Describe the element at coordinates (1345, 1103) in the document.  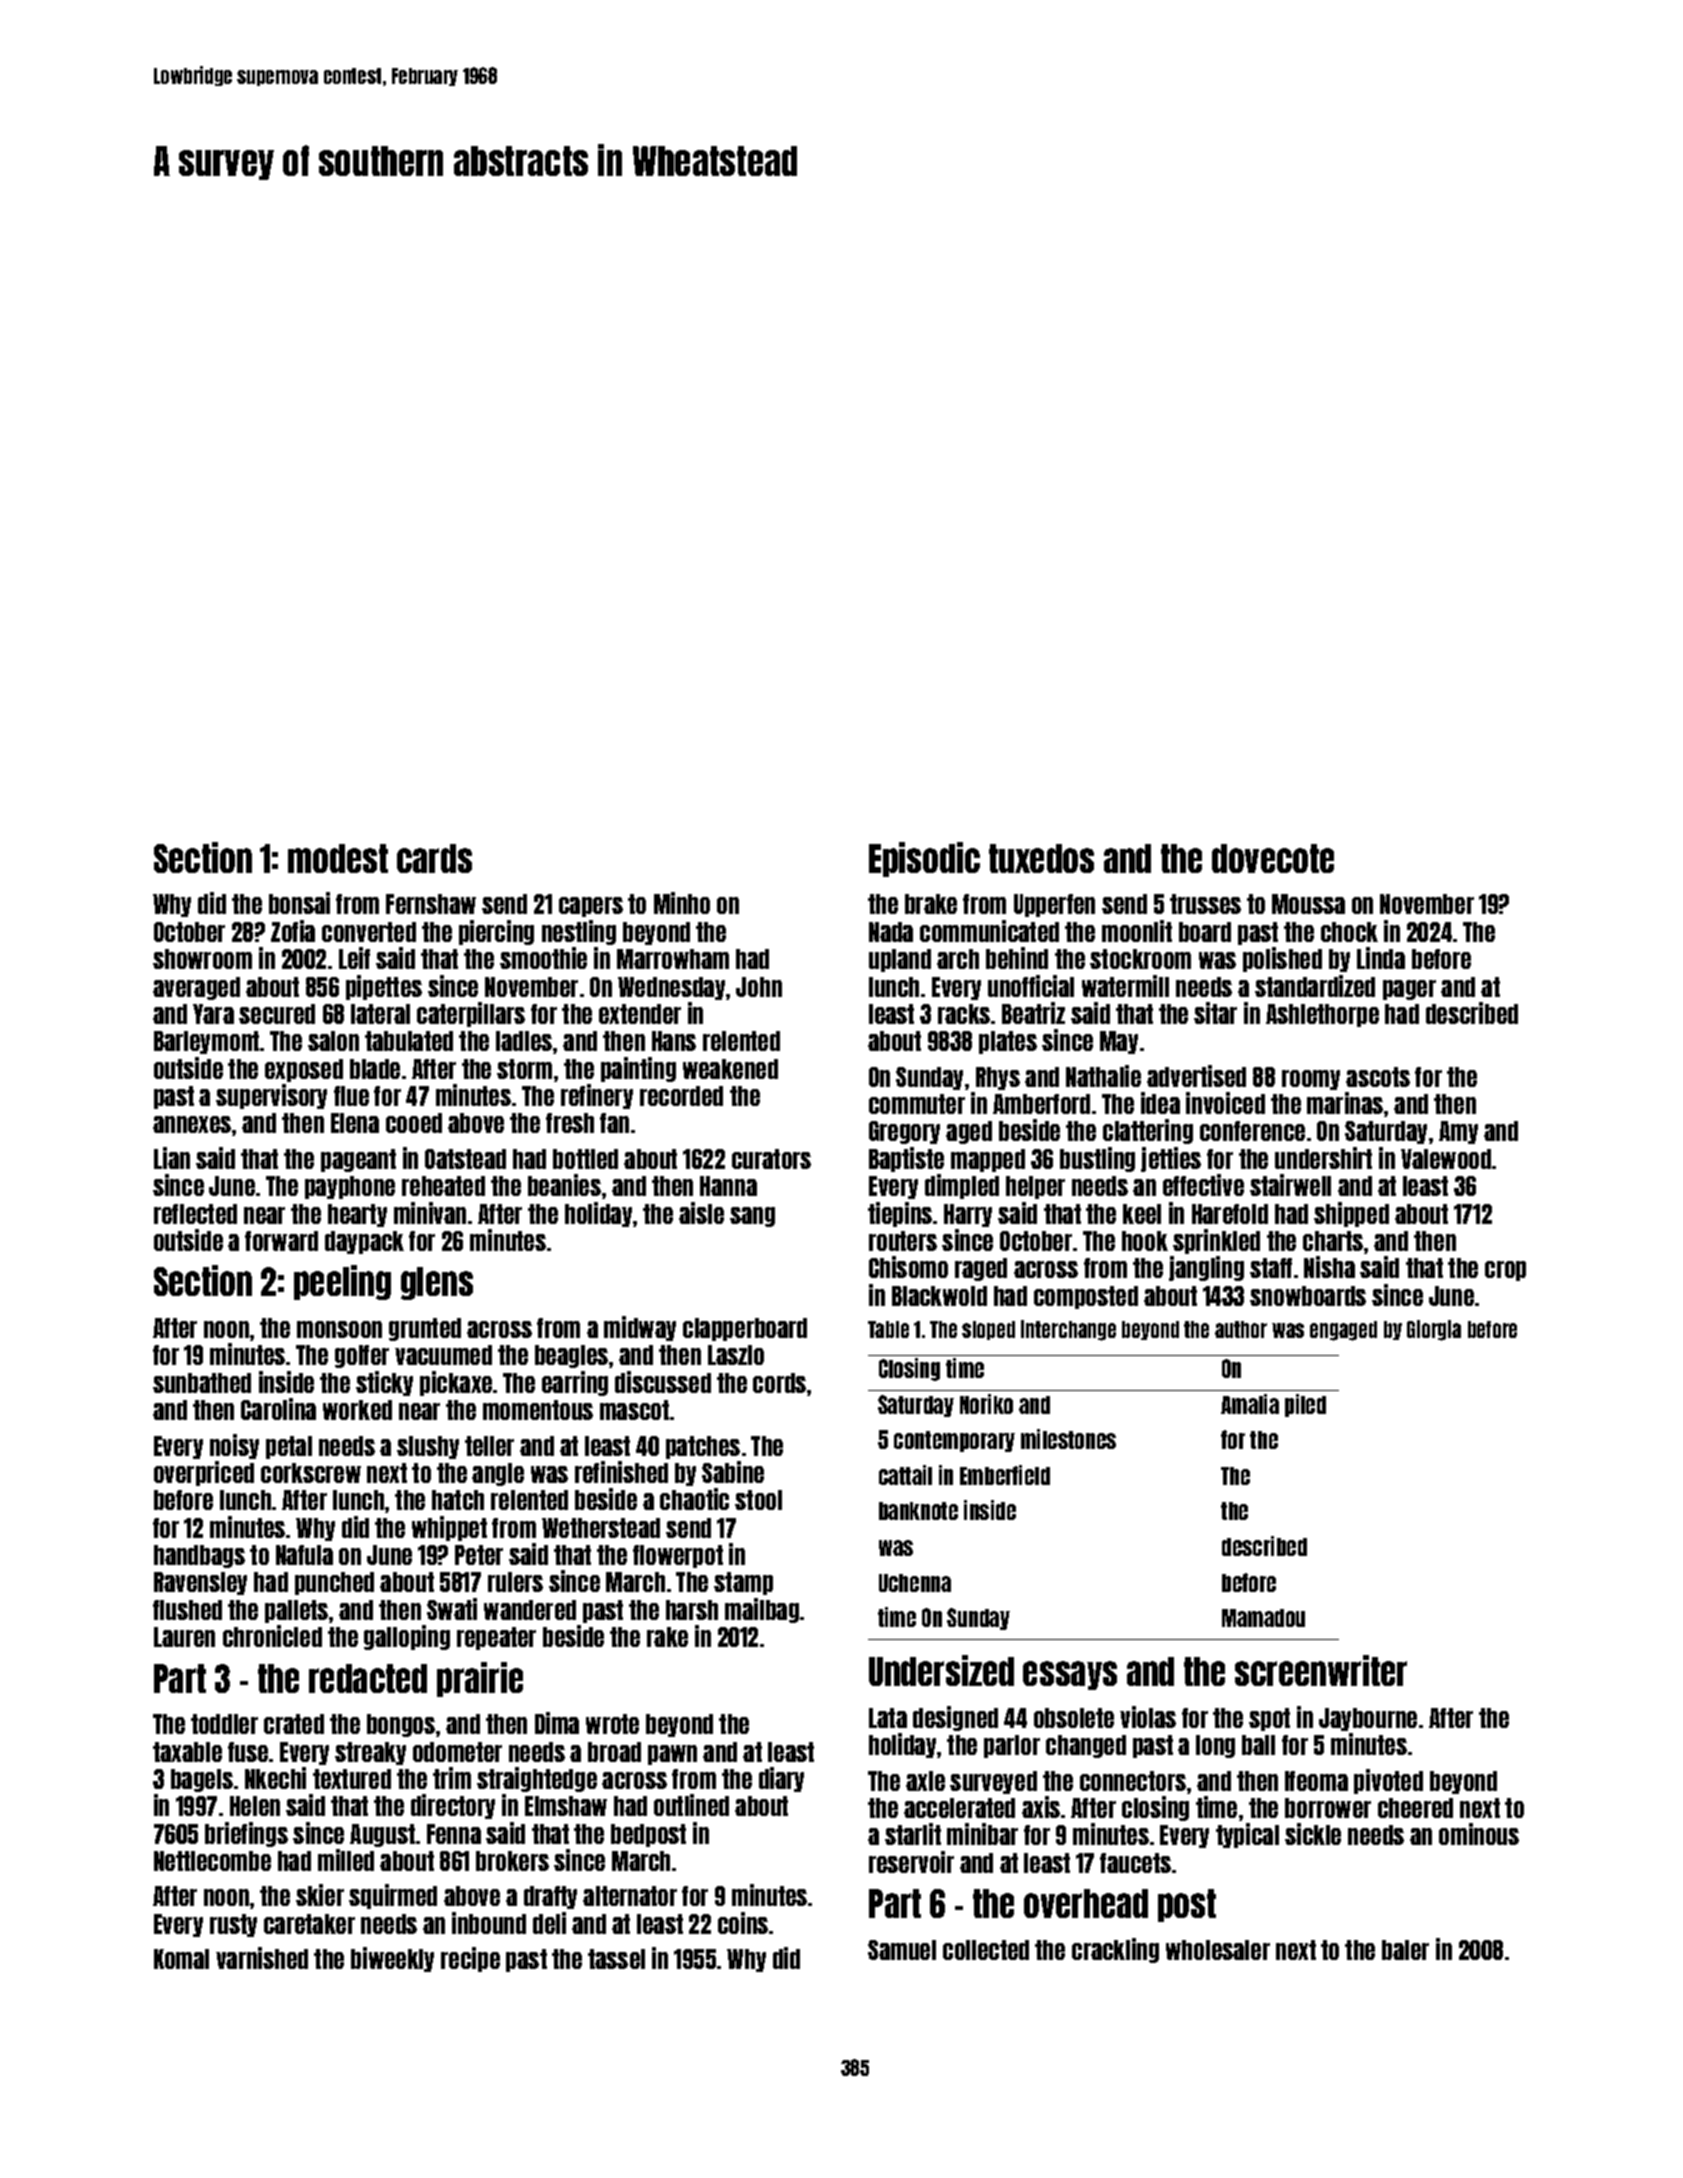
I see `marinas` at that location.
